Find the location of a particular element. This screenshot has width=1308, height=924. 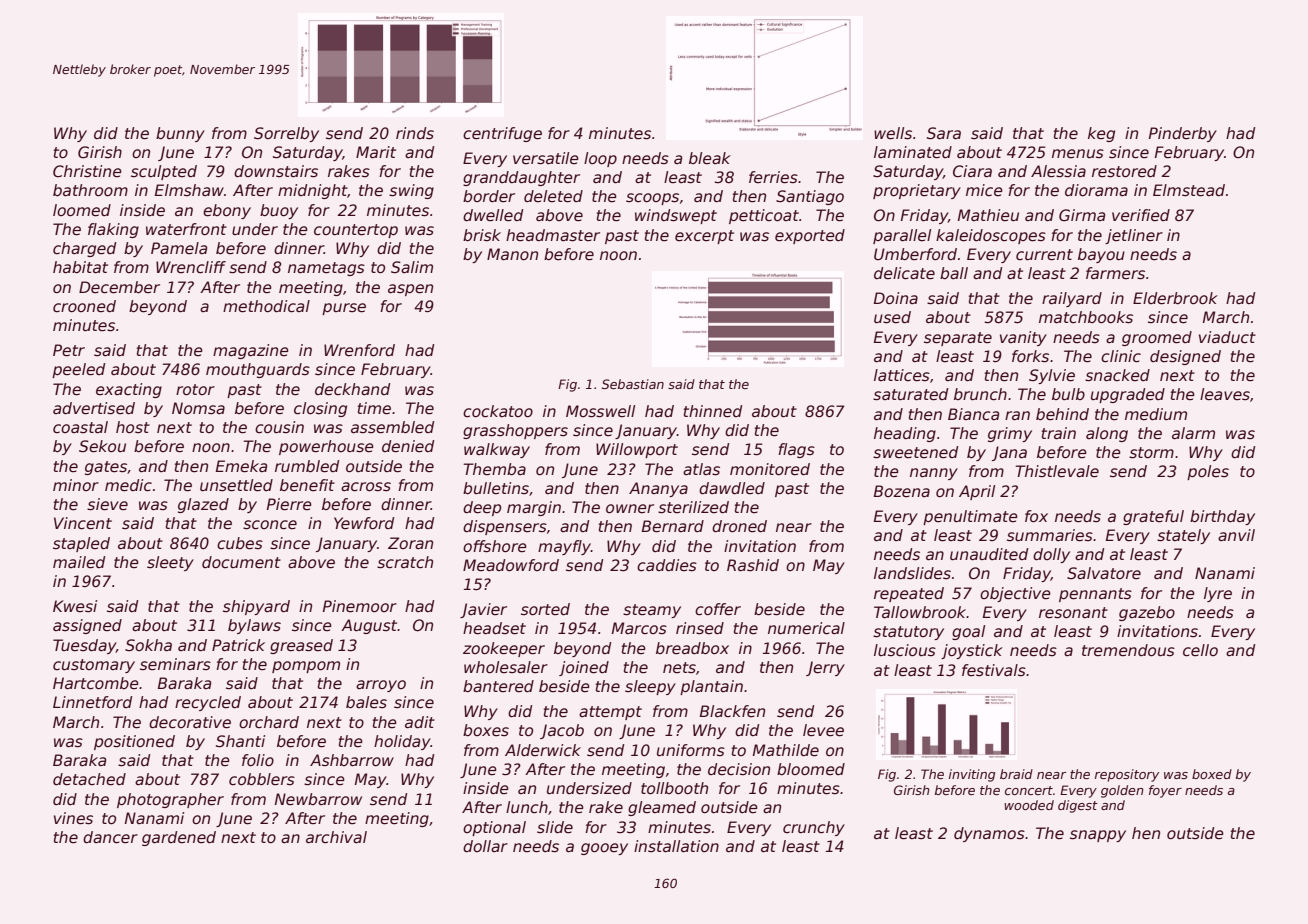

Wrencliff is located at coordinates (191, 267).
